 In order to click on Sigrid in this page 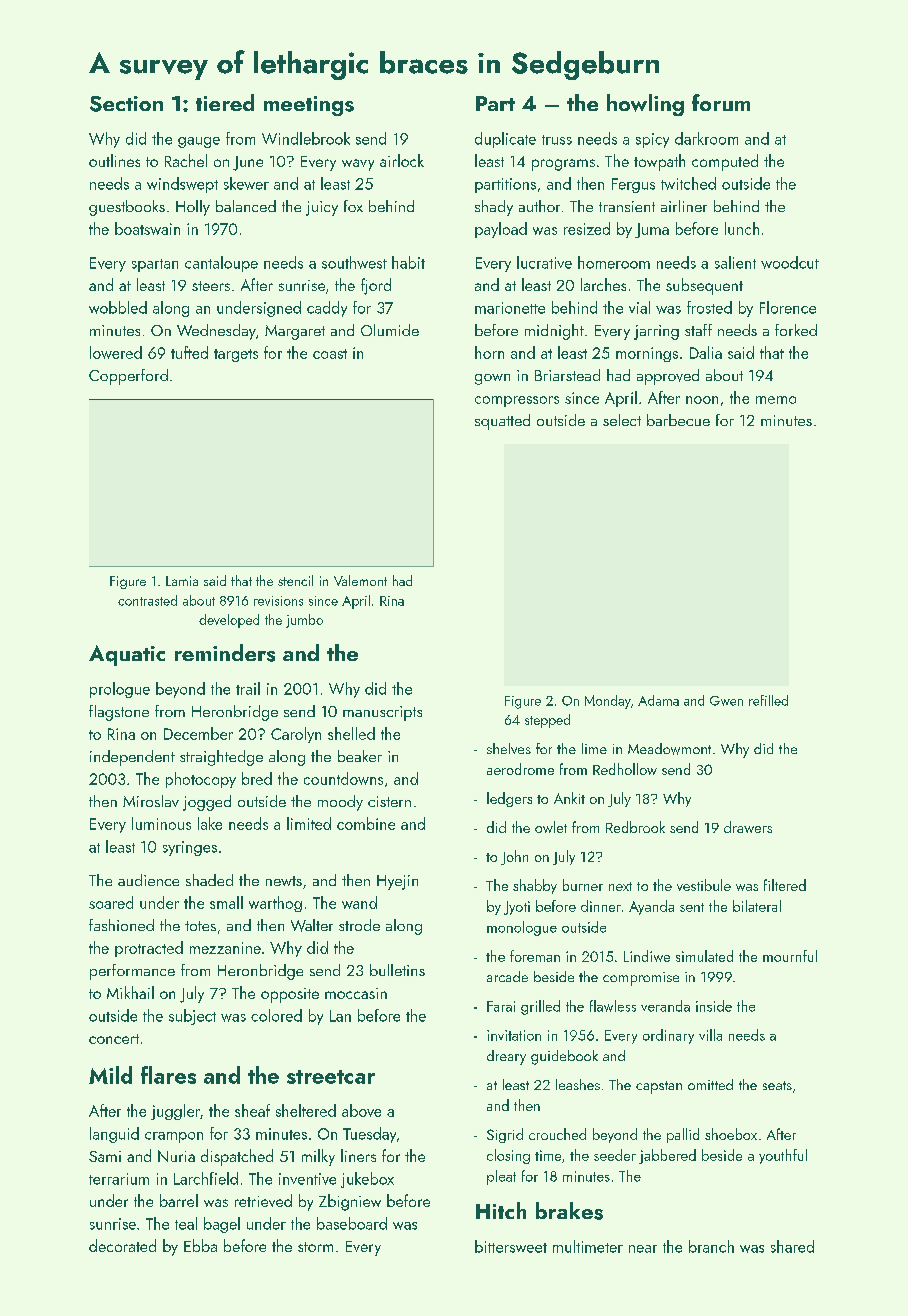, I will do `click(505, 1135)`.
